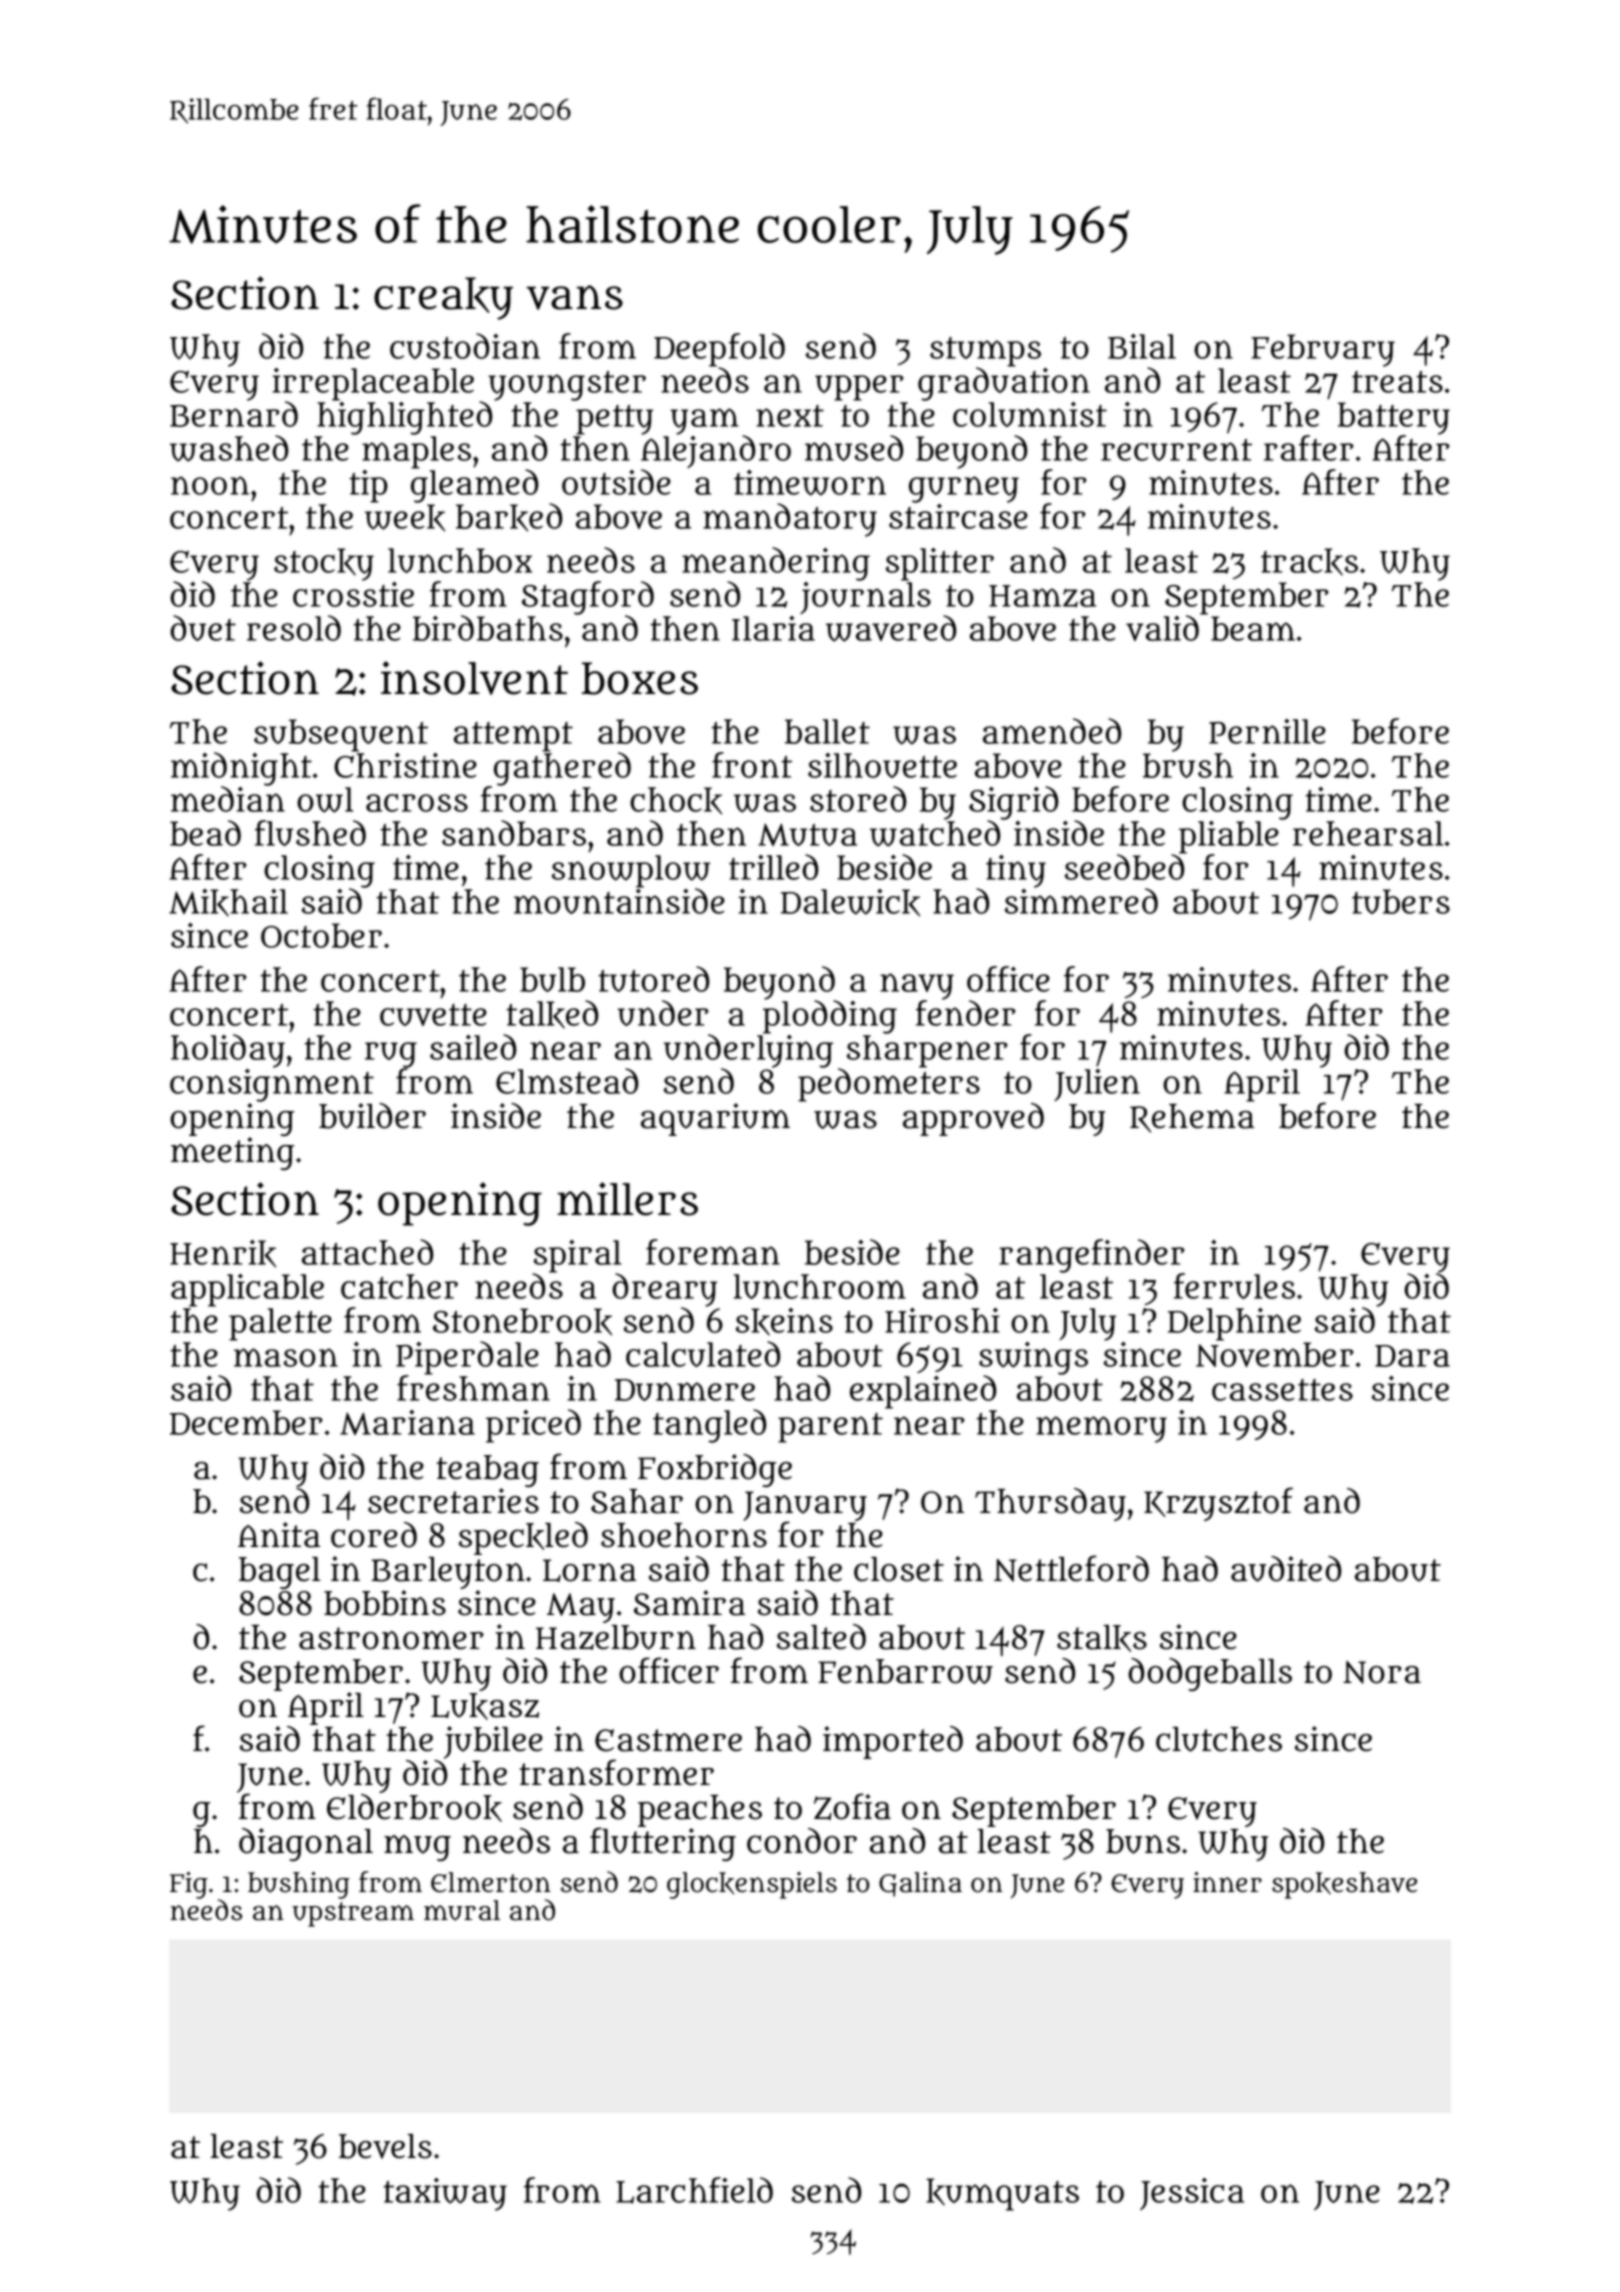  What do you see at coordinates (1192, 2194) in the image?
I see `Jessica` at bounding box center [1192, 2194].
